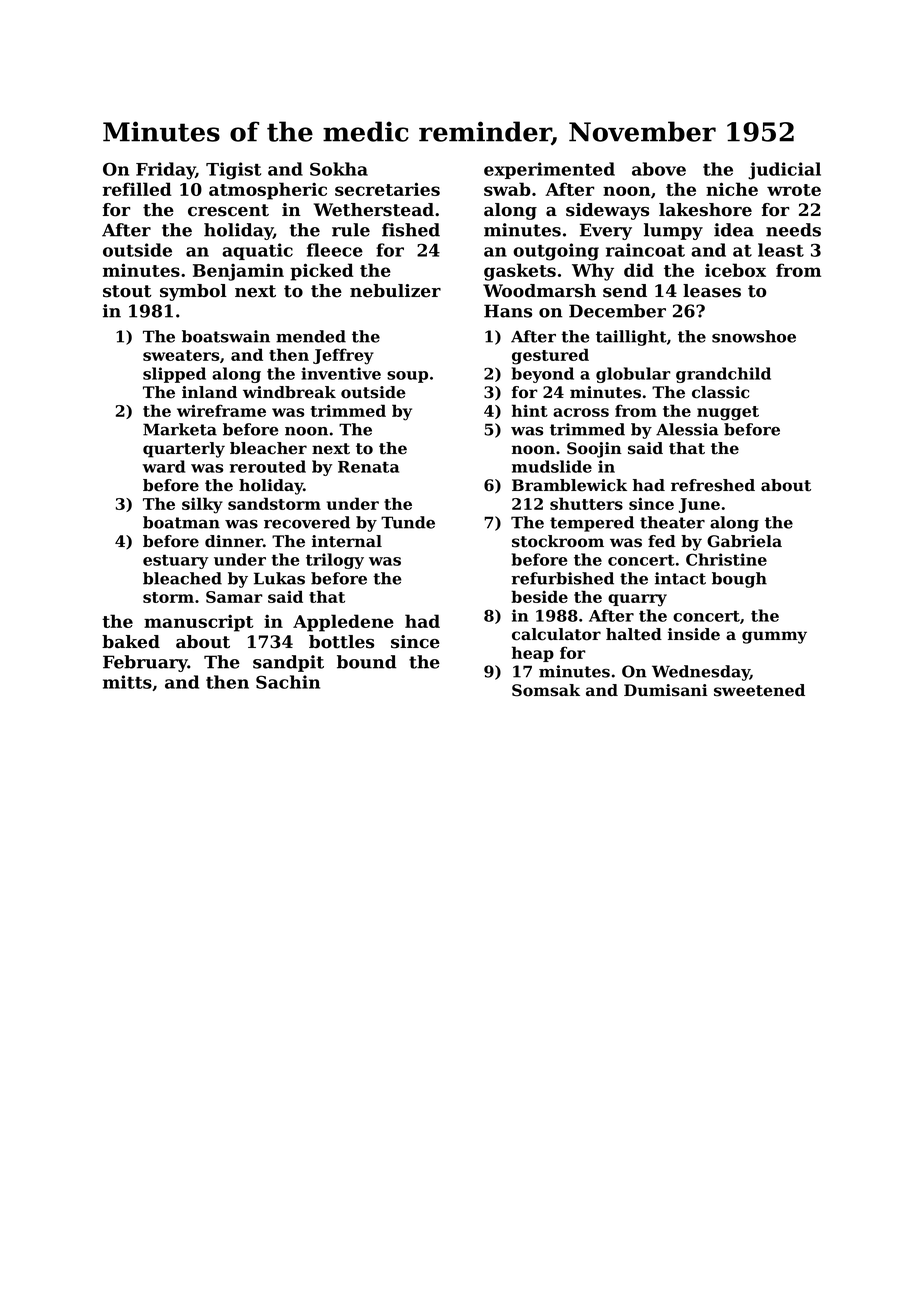  What do you see at coordinates (127, 291) in the document?
I see `stout` at bounding box center [127, 291].
